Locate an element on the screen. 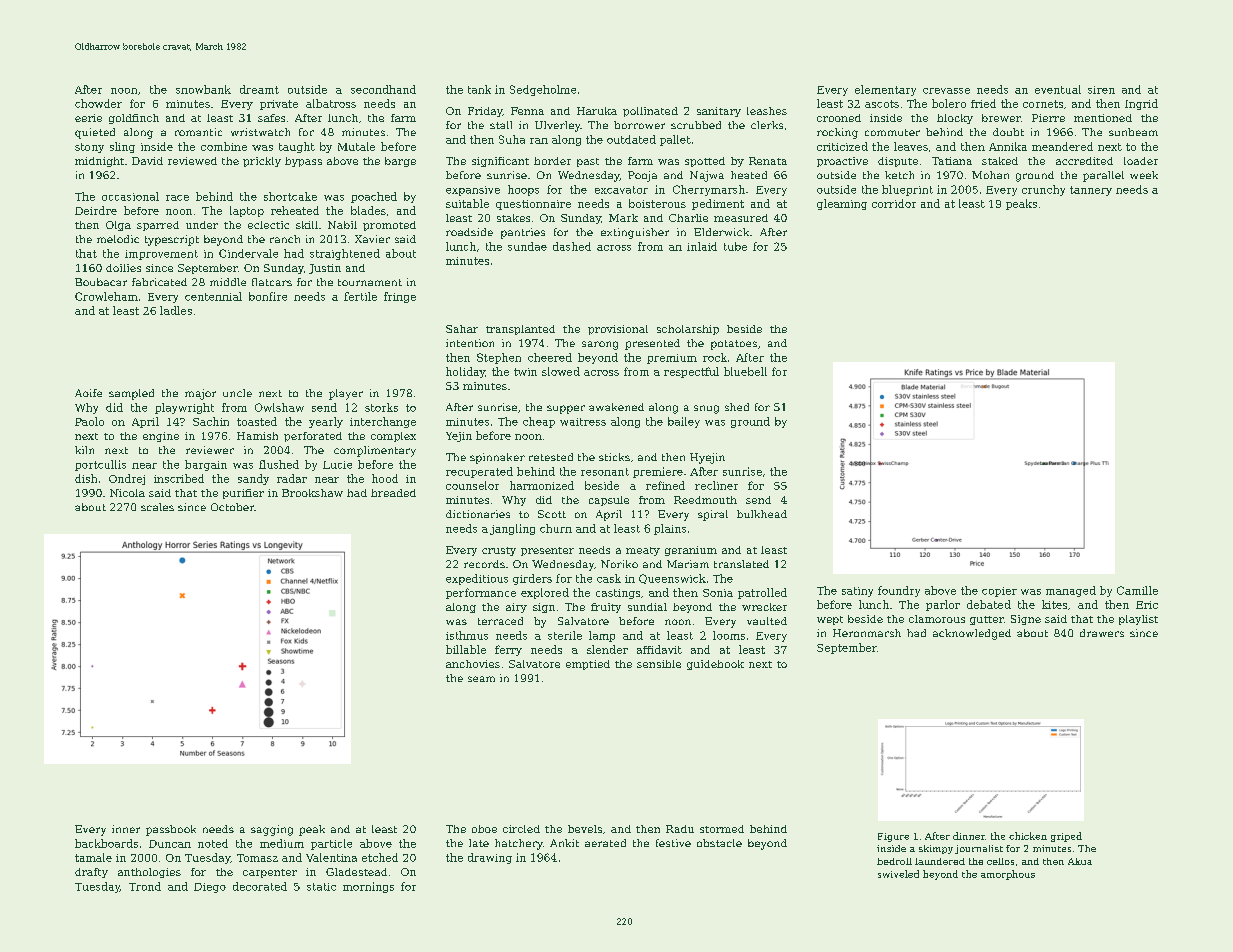 Image resolution: width=1233 pixels, height=952 pixels. occasional is located at coordinates (130, 196).
